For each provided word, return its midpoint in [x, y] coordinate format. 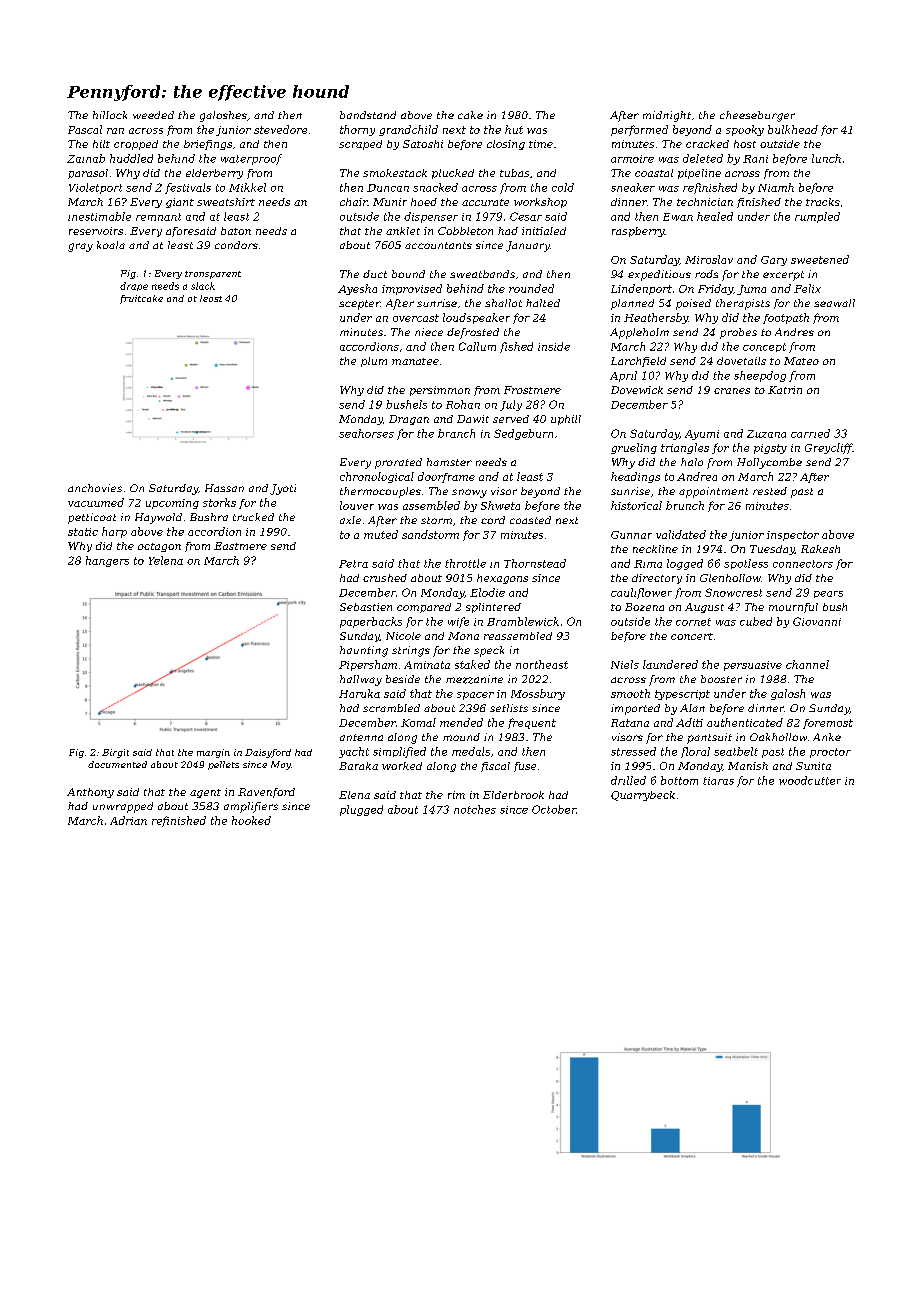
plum [374, 362]
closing [506, 145]
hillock [110, 115]
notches [475, 809]
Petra [353, 564]
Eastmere [240, 546]
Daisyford [268, 753]
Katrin [785, 390]
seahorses [366, 433]
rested [770, 491]
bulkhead [793, 129]
